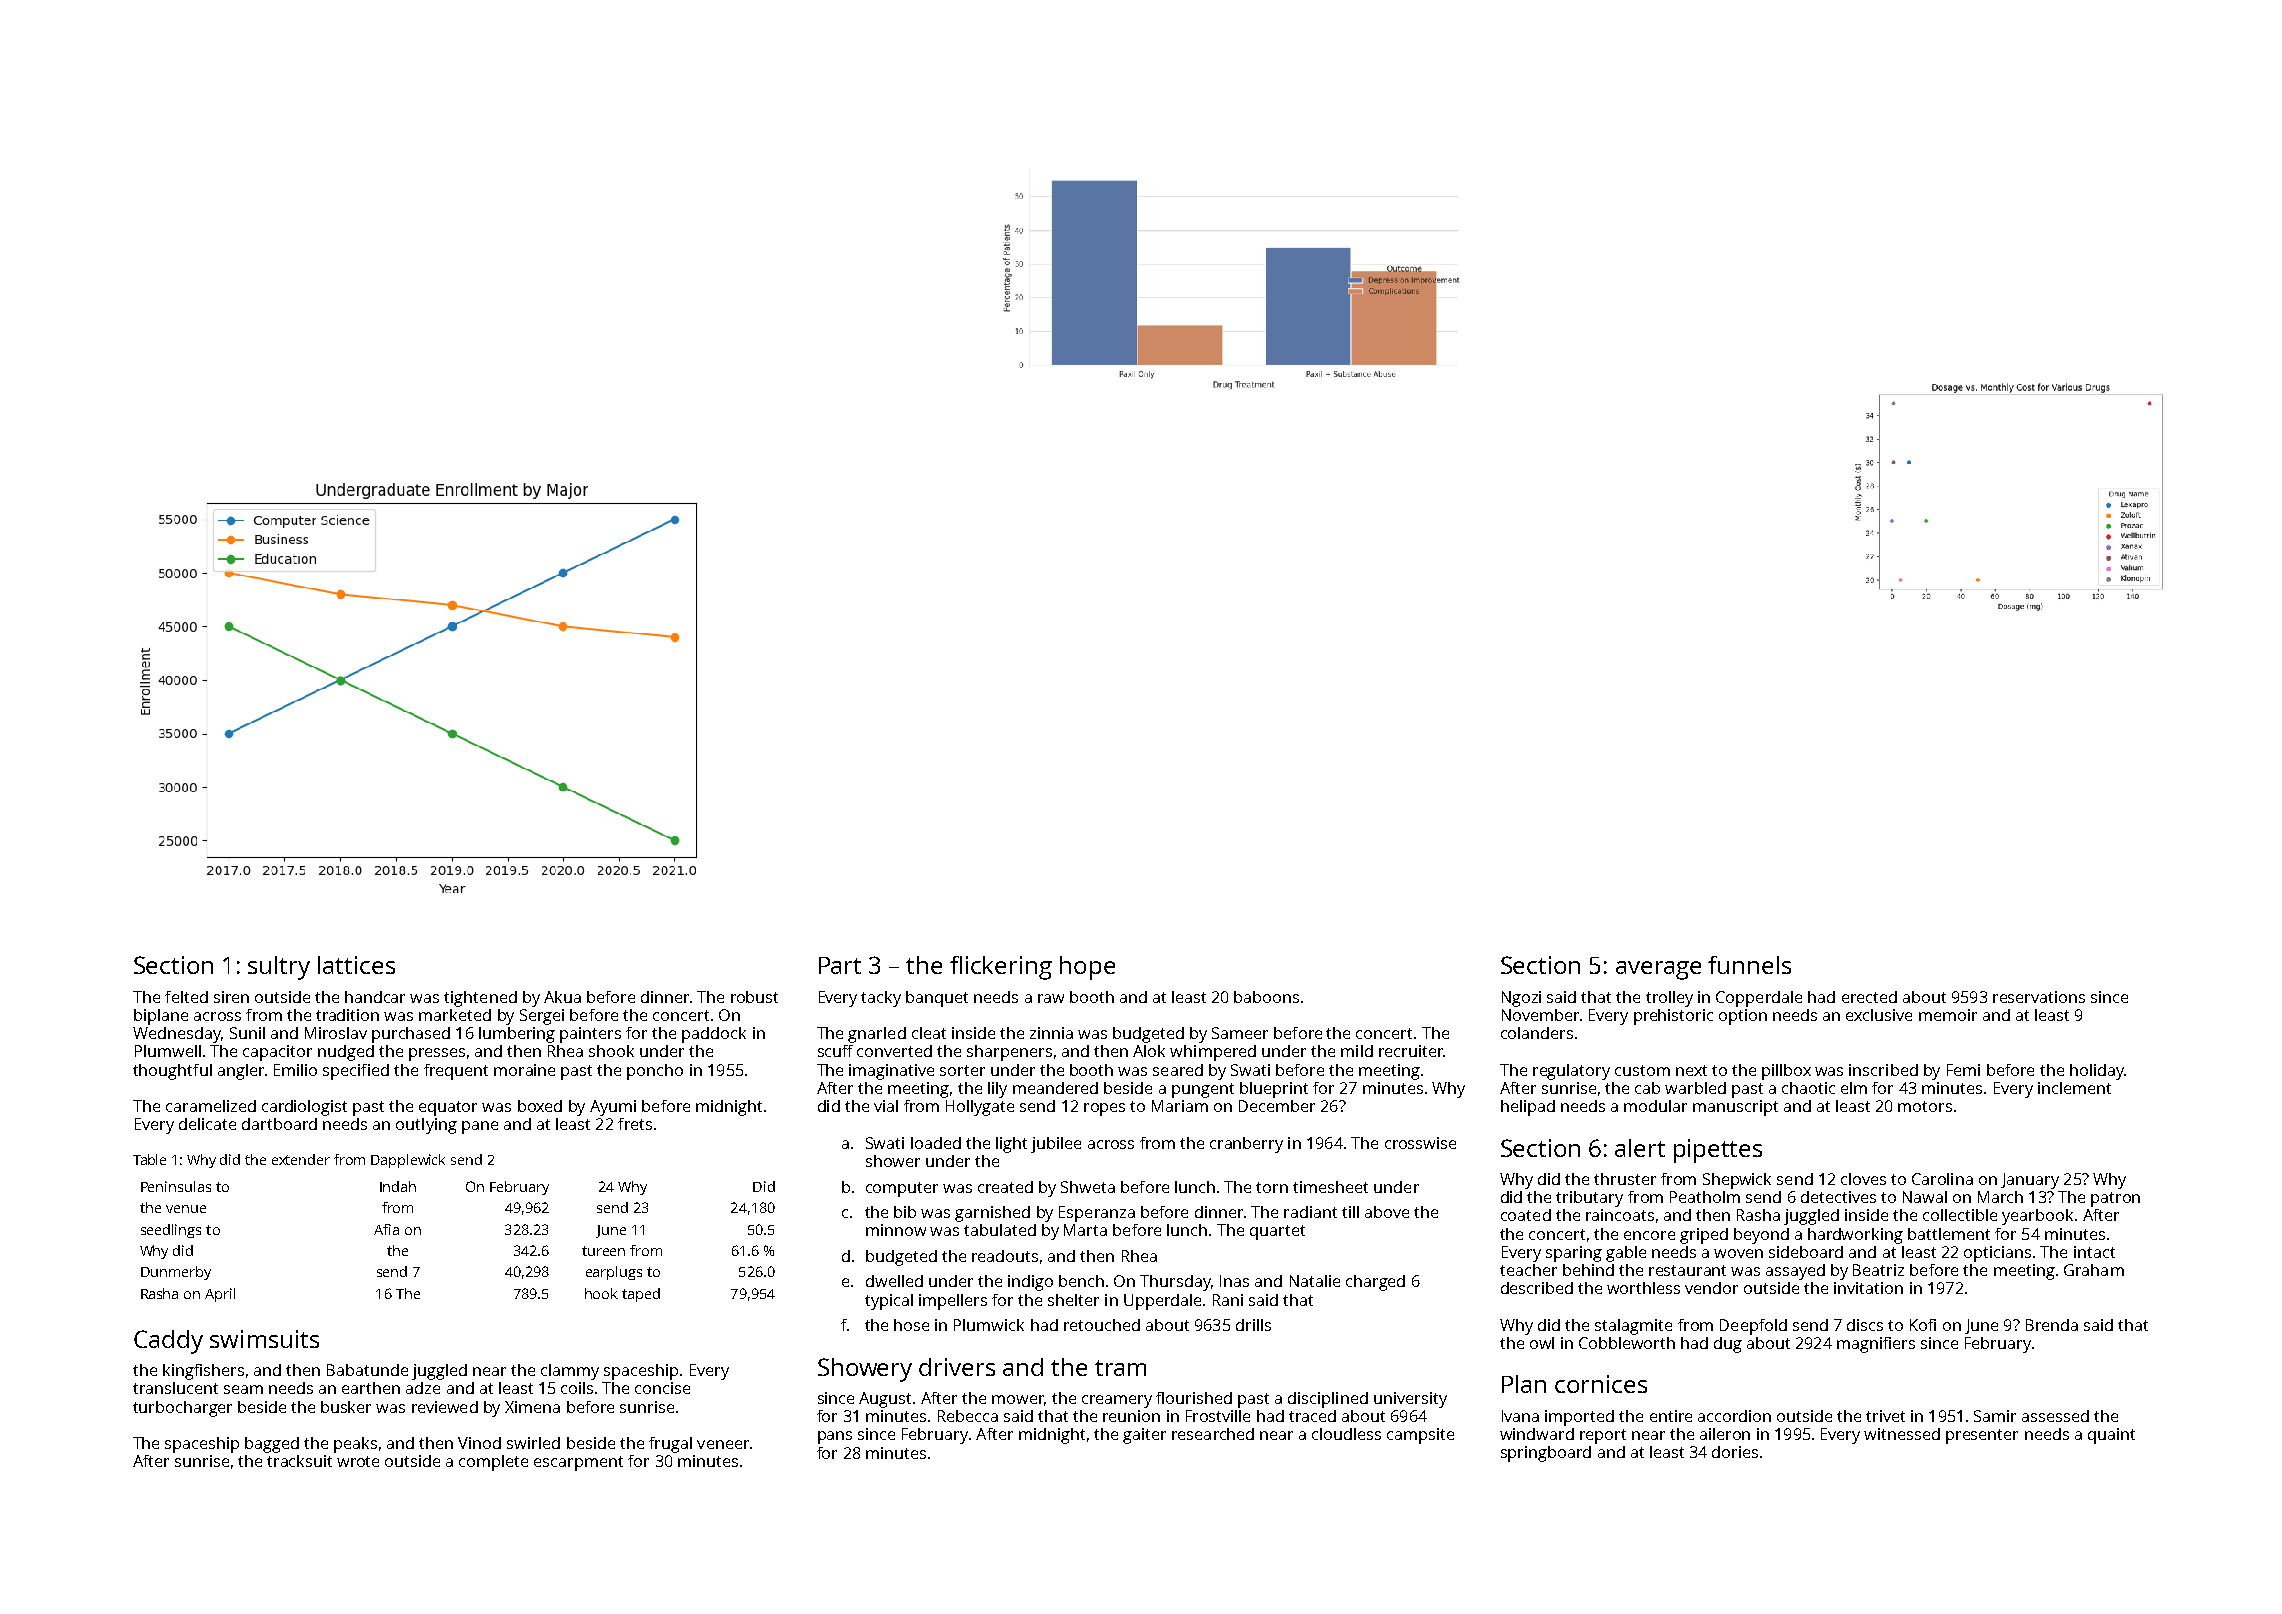 This image has height=1614, width=2282. What do you see at coordinates (1253, 1325) in the image?
I see `drills` at bounding box center [1253, 1325].
